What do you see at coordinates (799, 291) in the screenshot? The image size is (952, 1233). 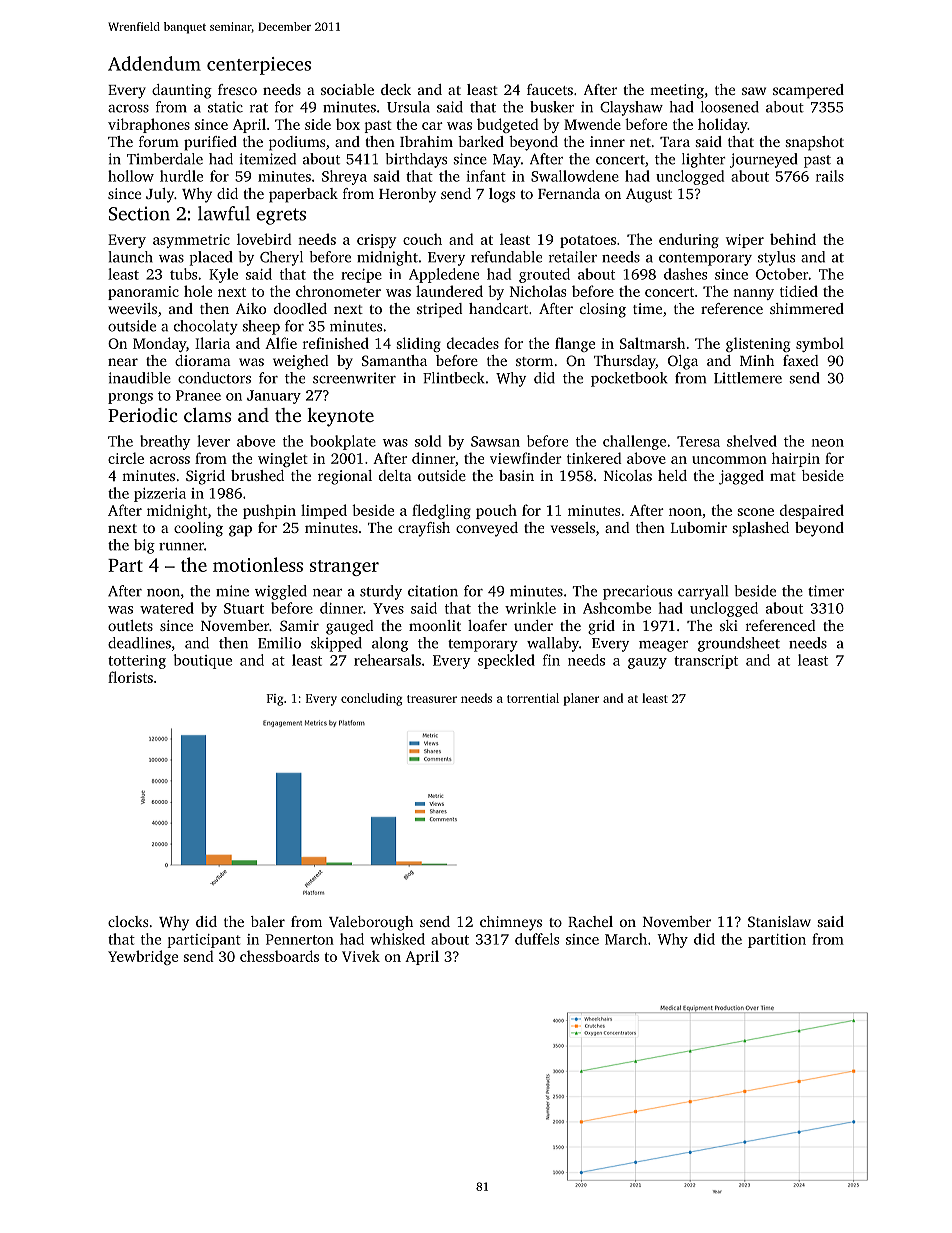 I see `tidied` at bounding box center [799, 291].
